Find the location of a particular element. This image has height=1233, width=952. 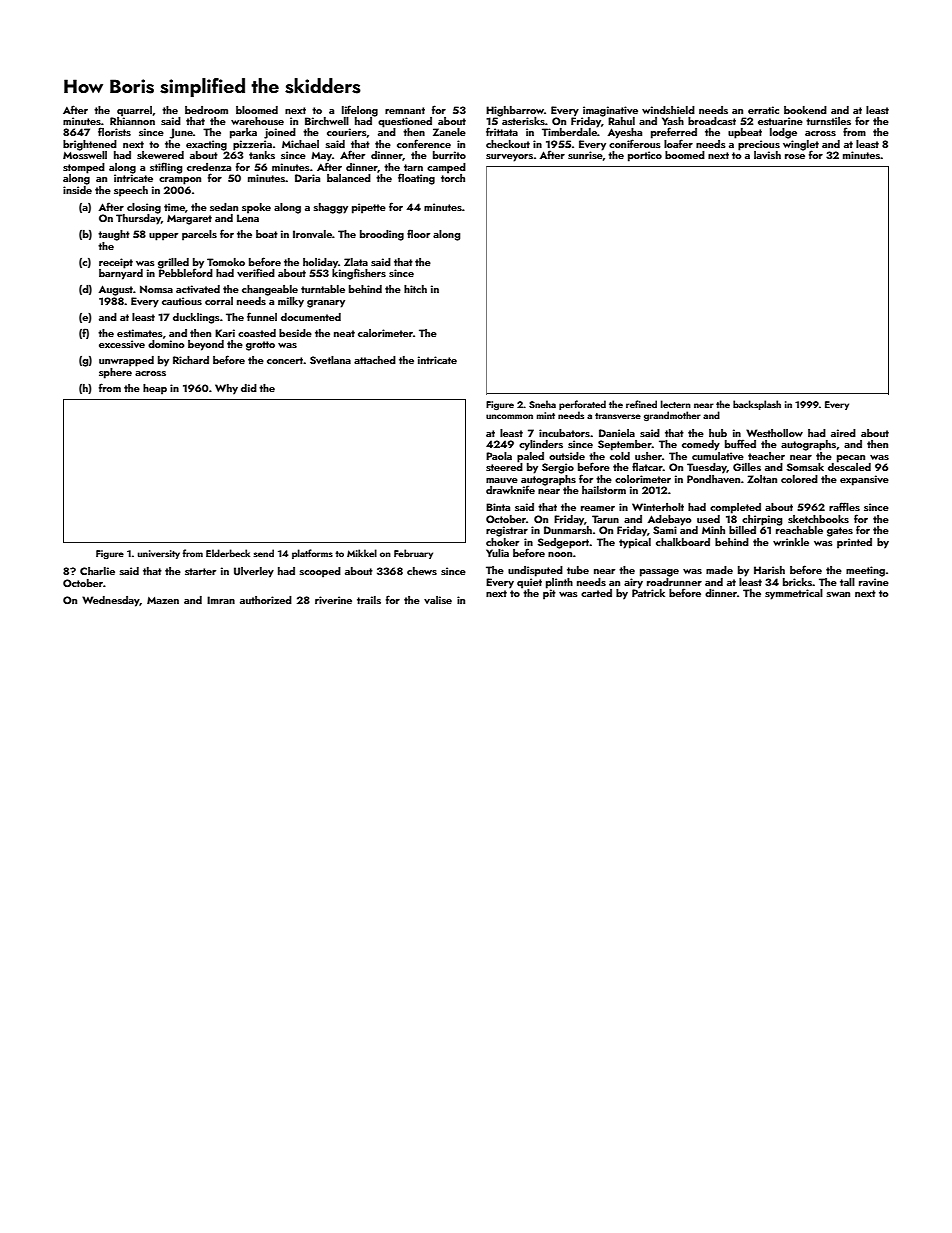

changeable is located at coordinates (270, 290).
